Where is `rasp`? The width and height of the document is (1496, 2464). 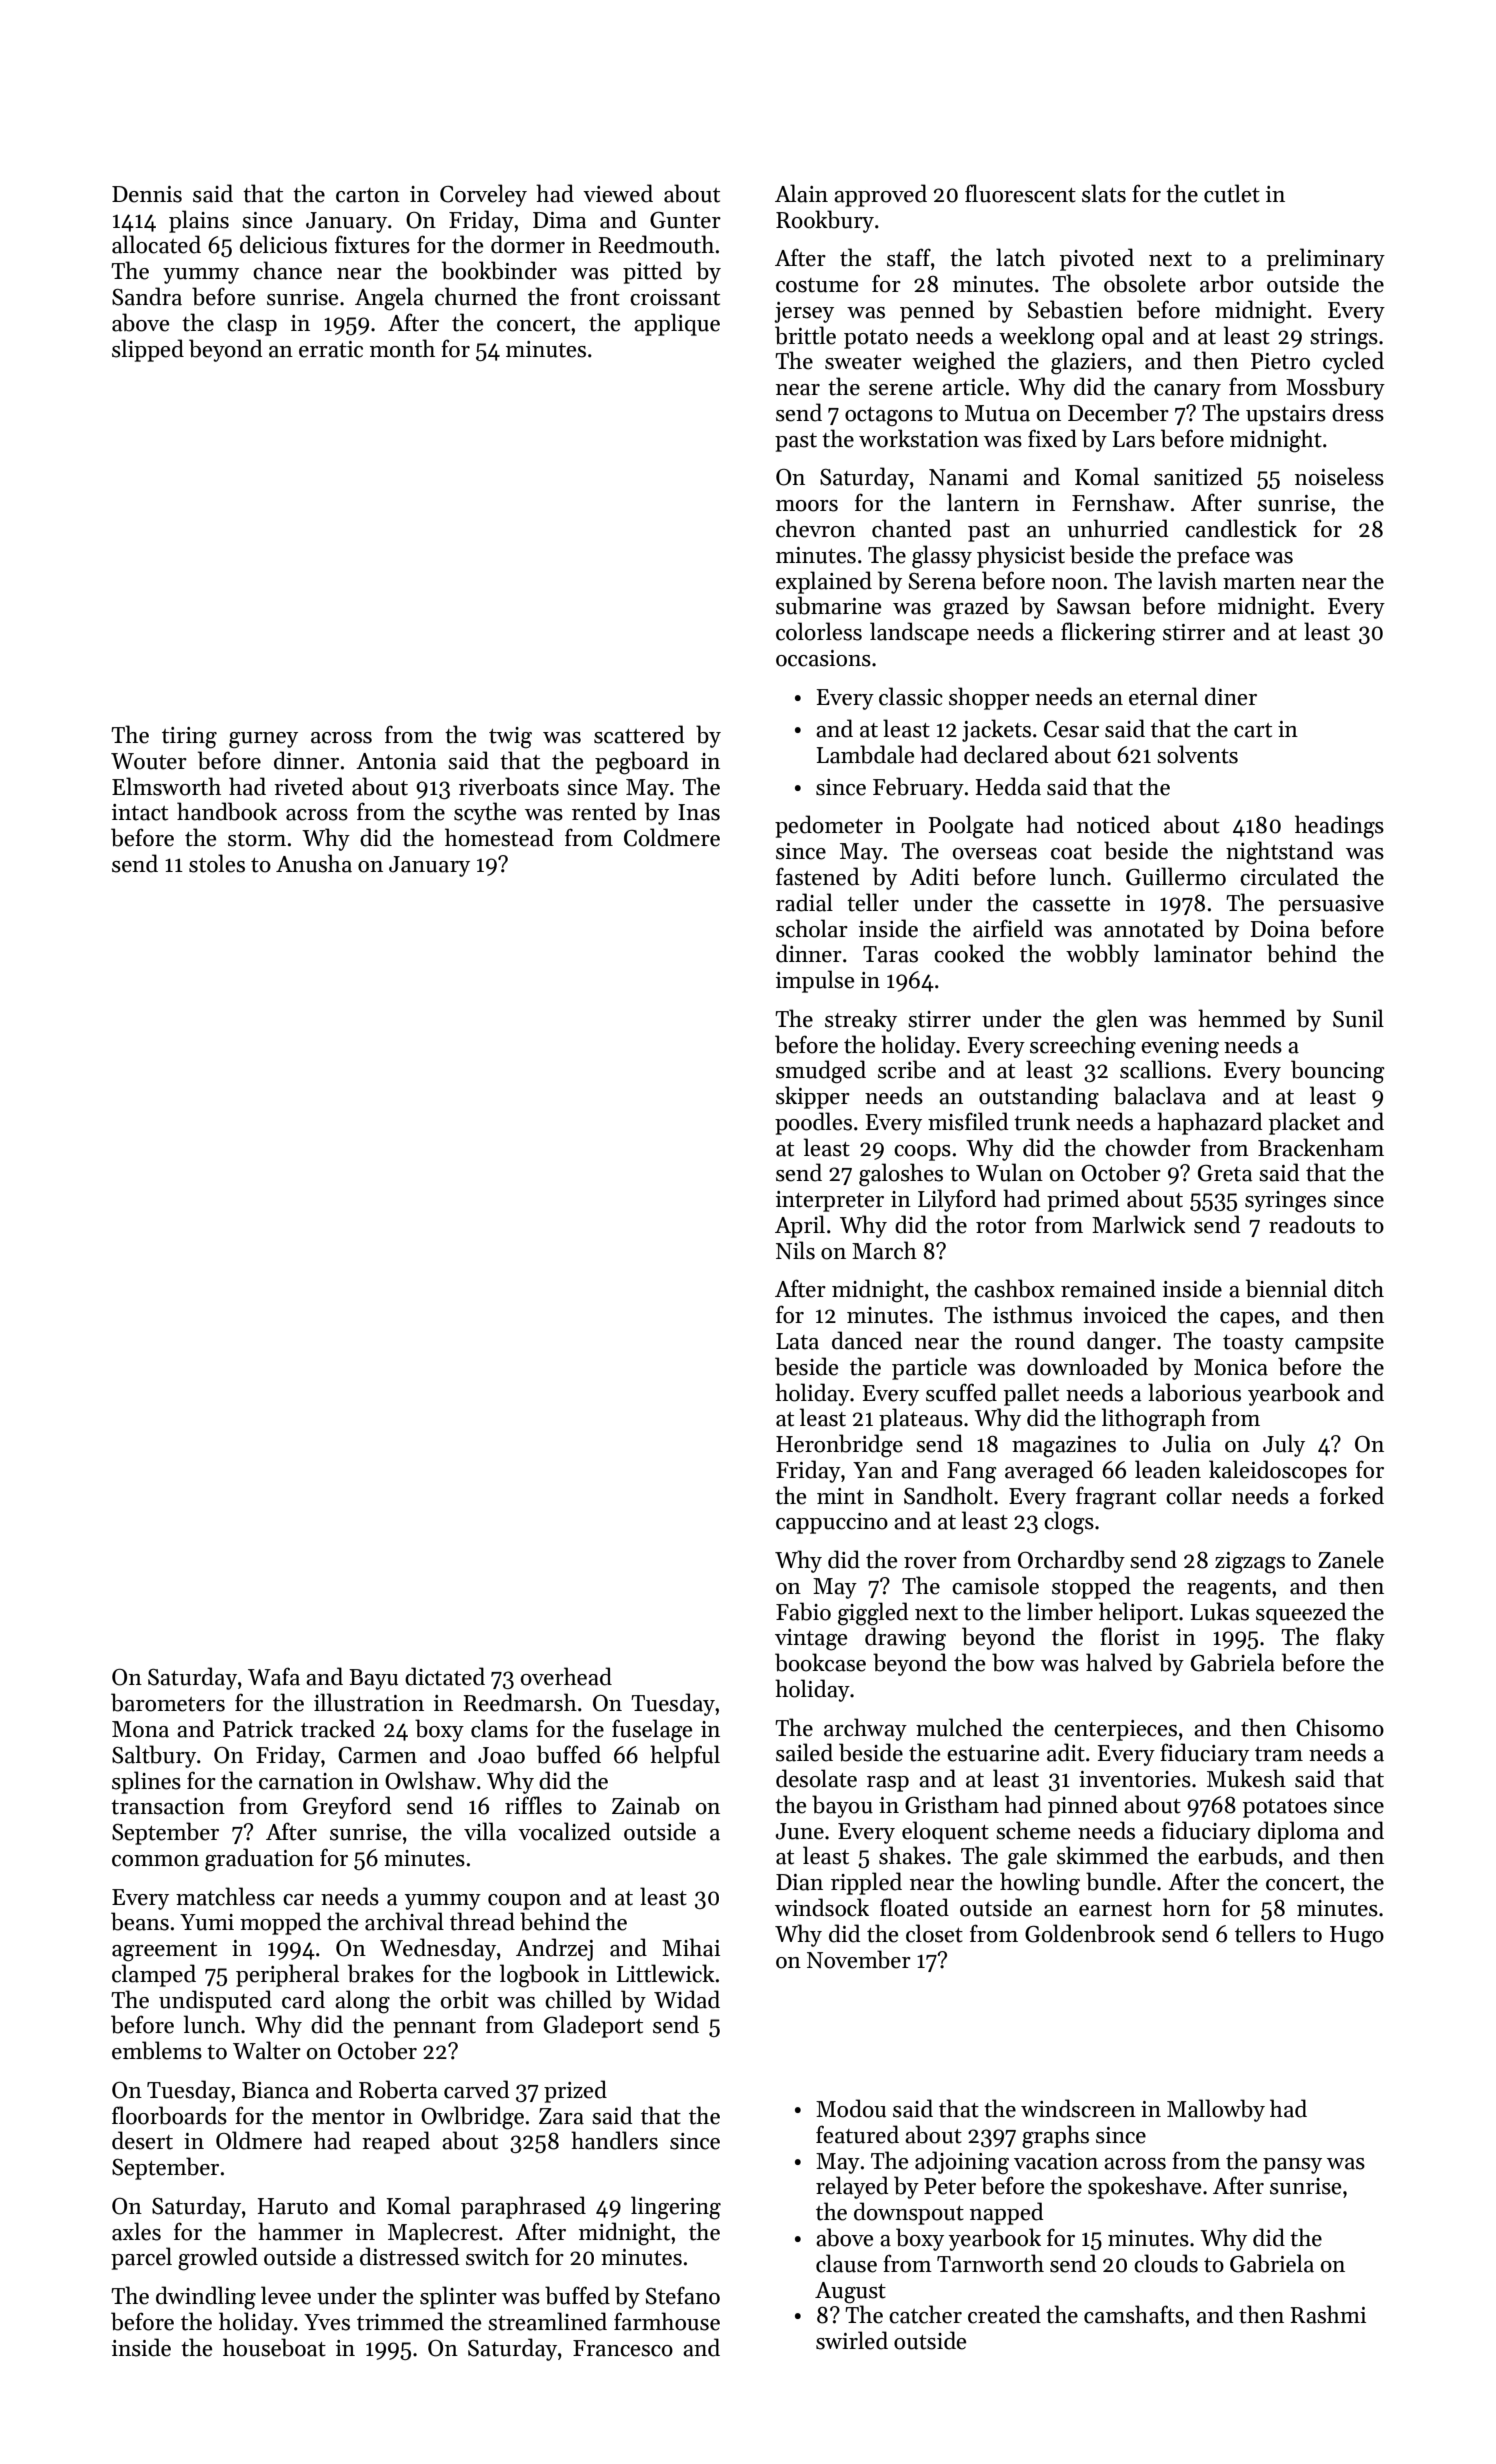
rasp is located at coordinates (888, 1784).
